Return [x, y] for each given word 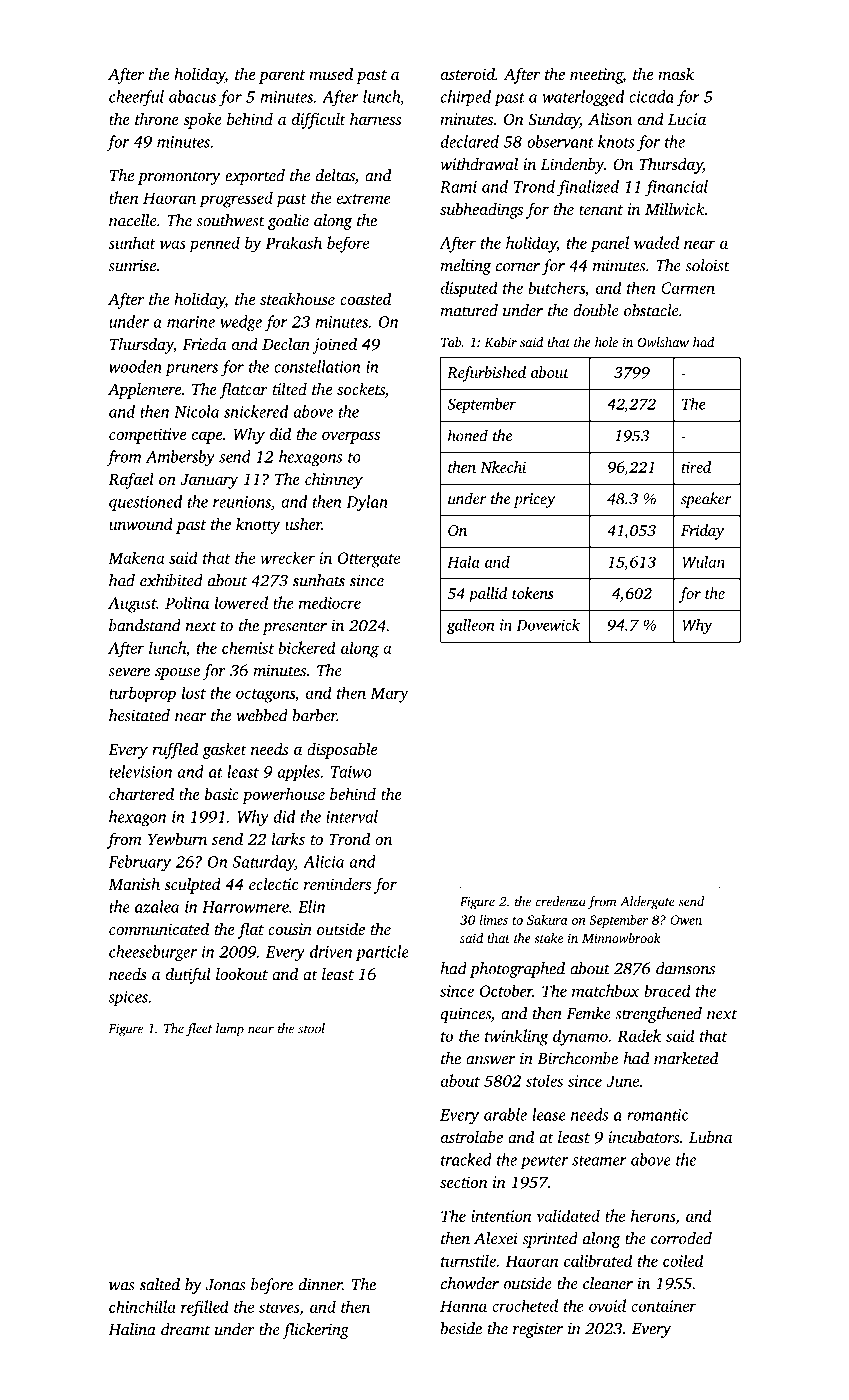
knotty [258, 525]
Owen [686, 920]
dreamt [185, 1329]
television [140, 771]
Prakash [293, 242]
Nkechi [503, 467]
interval [352, 816]
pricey [534, 500]
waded [656, 242]
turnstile [468, 1260]
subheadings [481, 211]
